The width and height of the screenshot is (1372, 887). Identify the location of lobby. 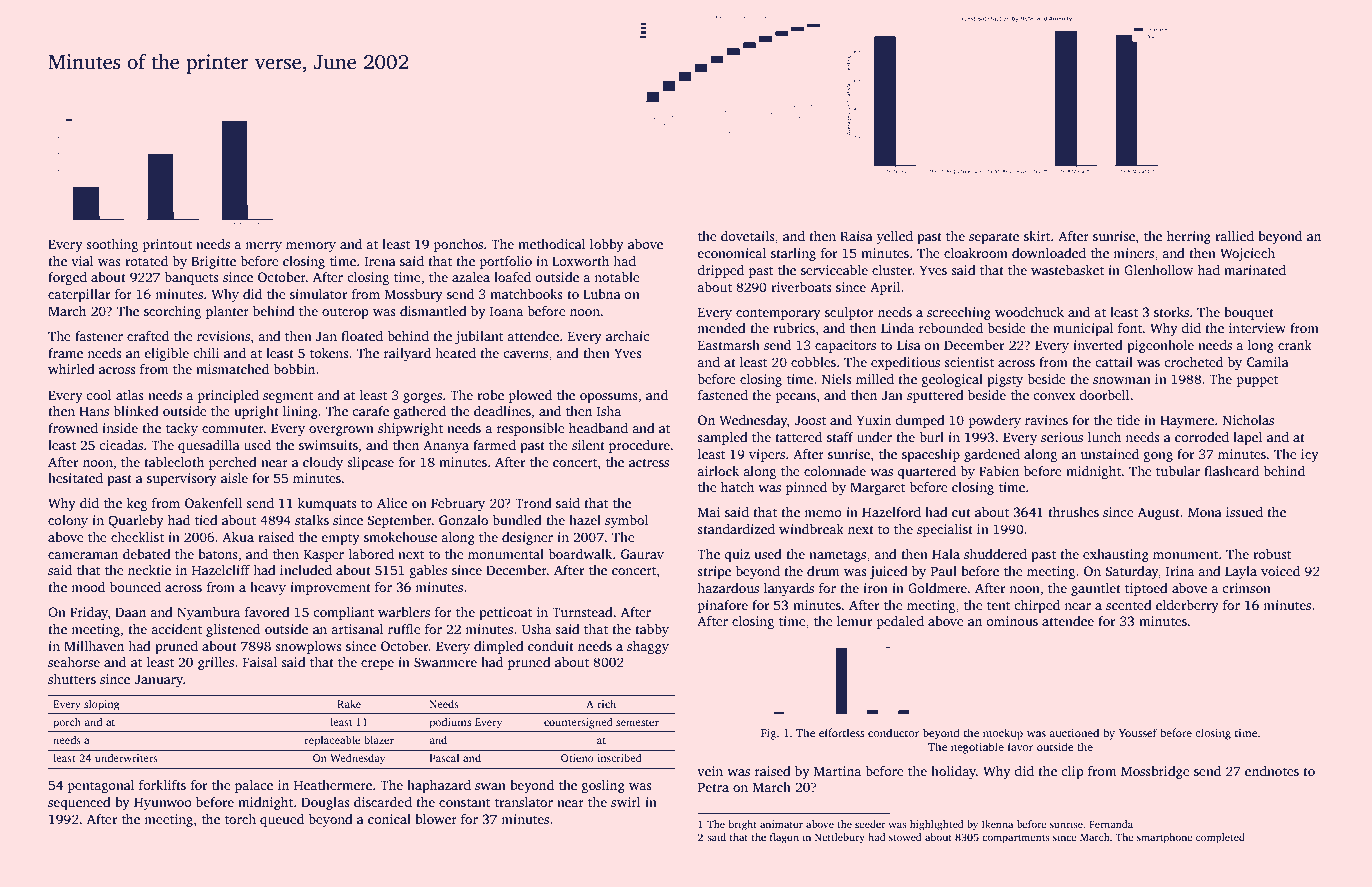
(607, 245).
